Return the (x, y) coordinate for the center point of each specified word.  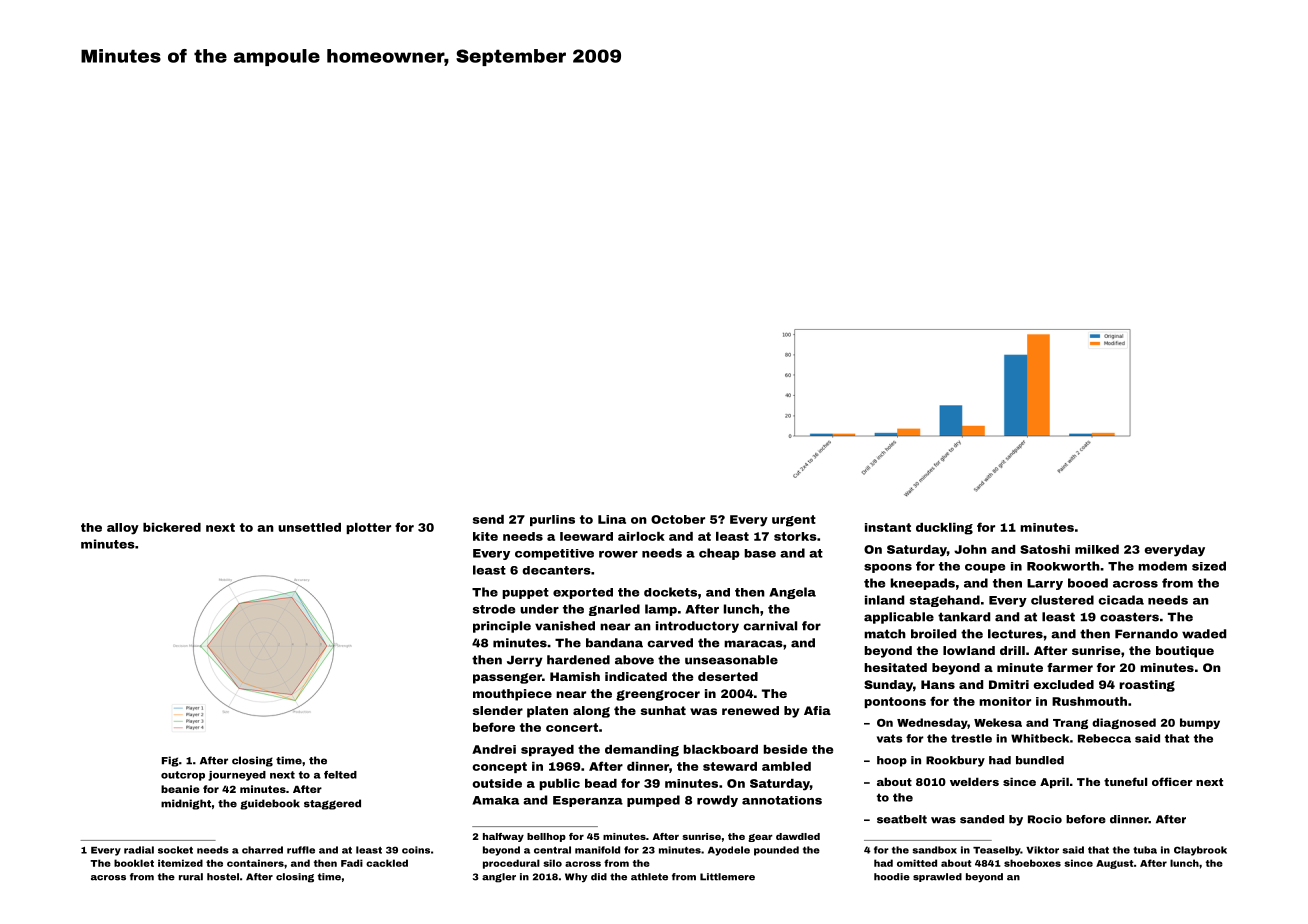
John (970, 549)
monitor (1005, 701)
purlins (552, 520)
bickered (172, 527)
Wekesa (998, 722)
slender (498, 710)
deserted (728, 676)
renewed (750, 710)
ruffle (301, 850)
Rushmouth (1089, 701)
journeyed (237, 776)
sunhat (663, 710)
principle (502, 627)
